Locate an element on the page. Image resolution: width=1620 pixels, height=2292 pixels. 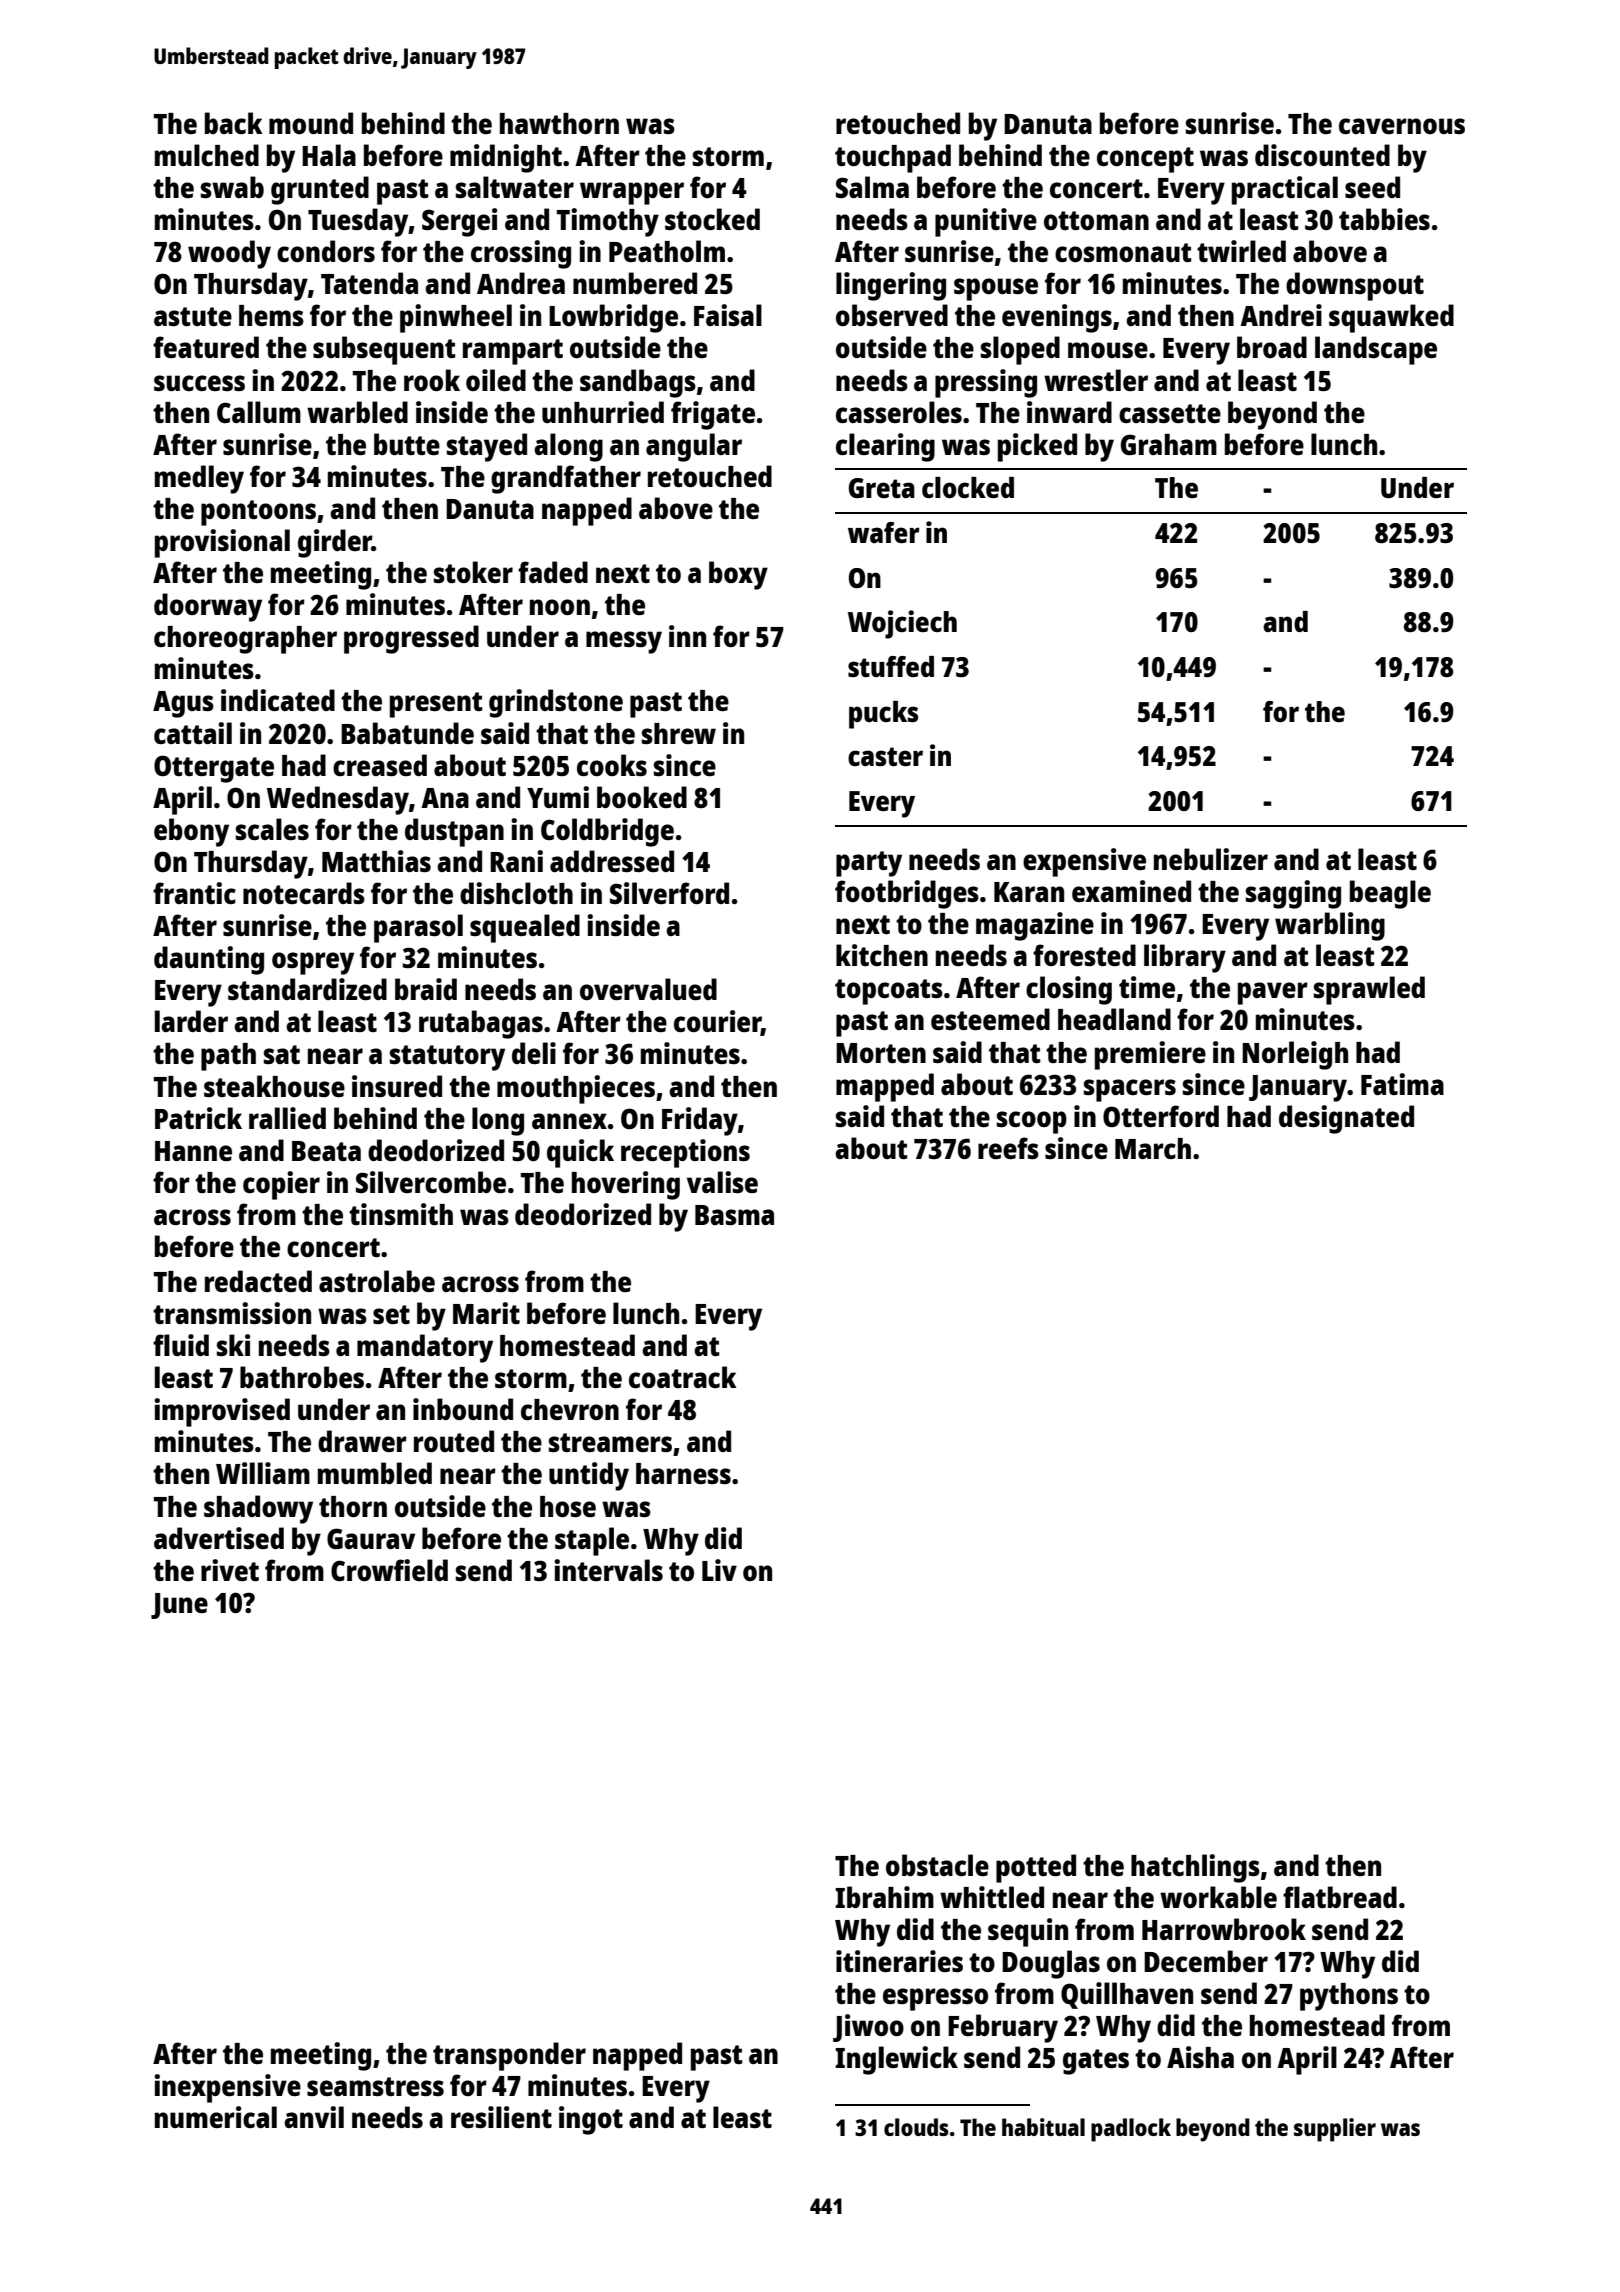
cattail is located at coordinates (193, 733).
